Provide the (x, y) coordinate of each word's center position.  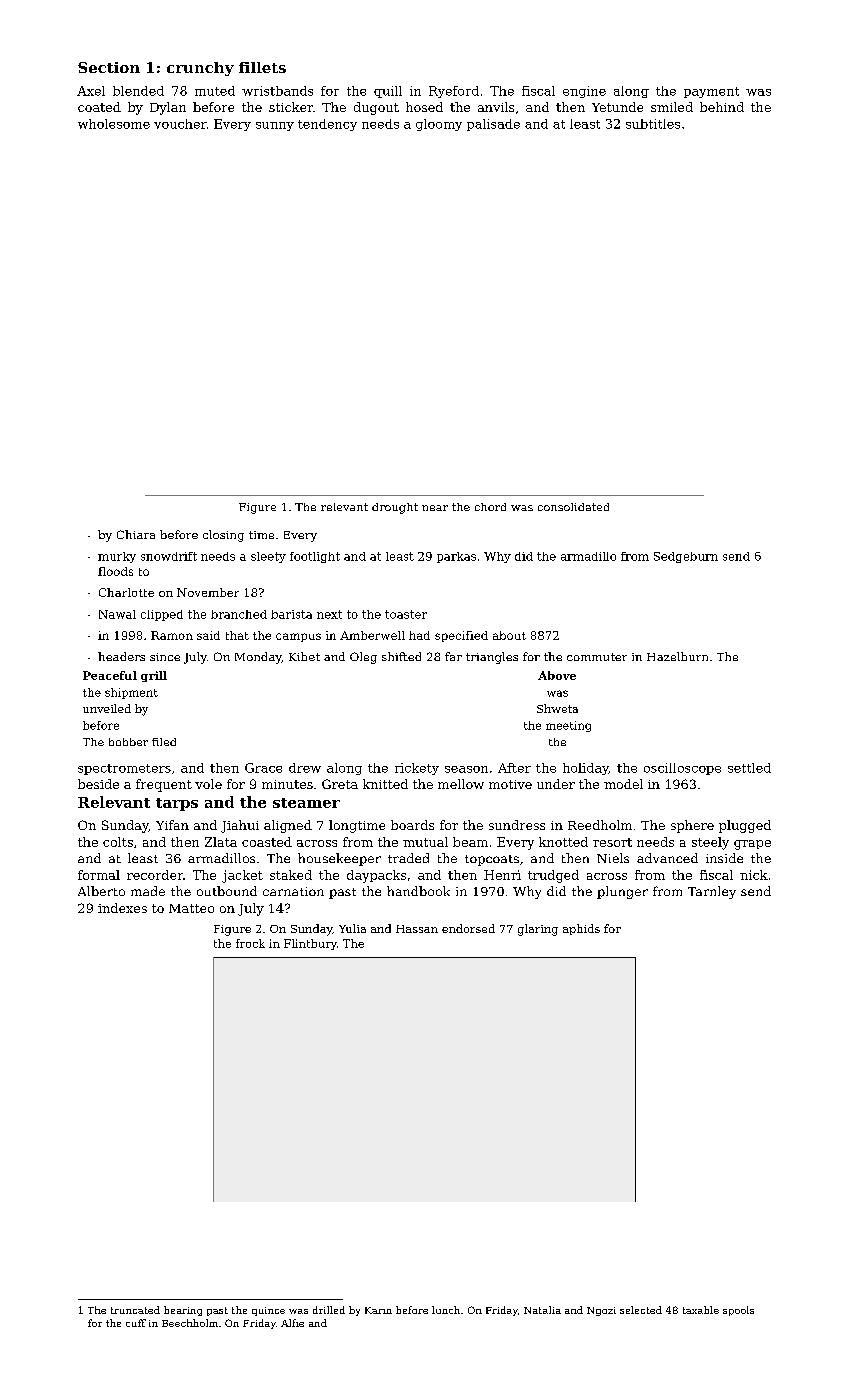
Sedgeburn (686, 557)
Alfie (292, 1323)
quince (268, 1311)
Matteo (191, 908)
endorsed (468, 928)
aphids (581, 929)
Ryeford (454, 92)
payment (711, 92)
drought (395, 508)
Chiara (136, 534)
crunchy (200, 69)
